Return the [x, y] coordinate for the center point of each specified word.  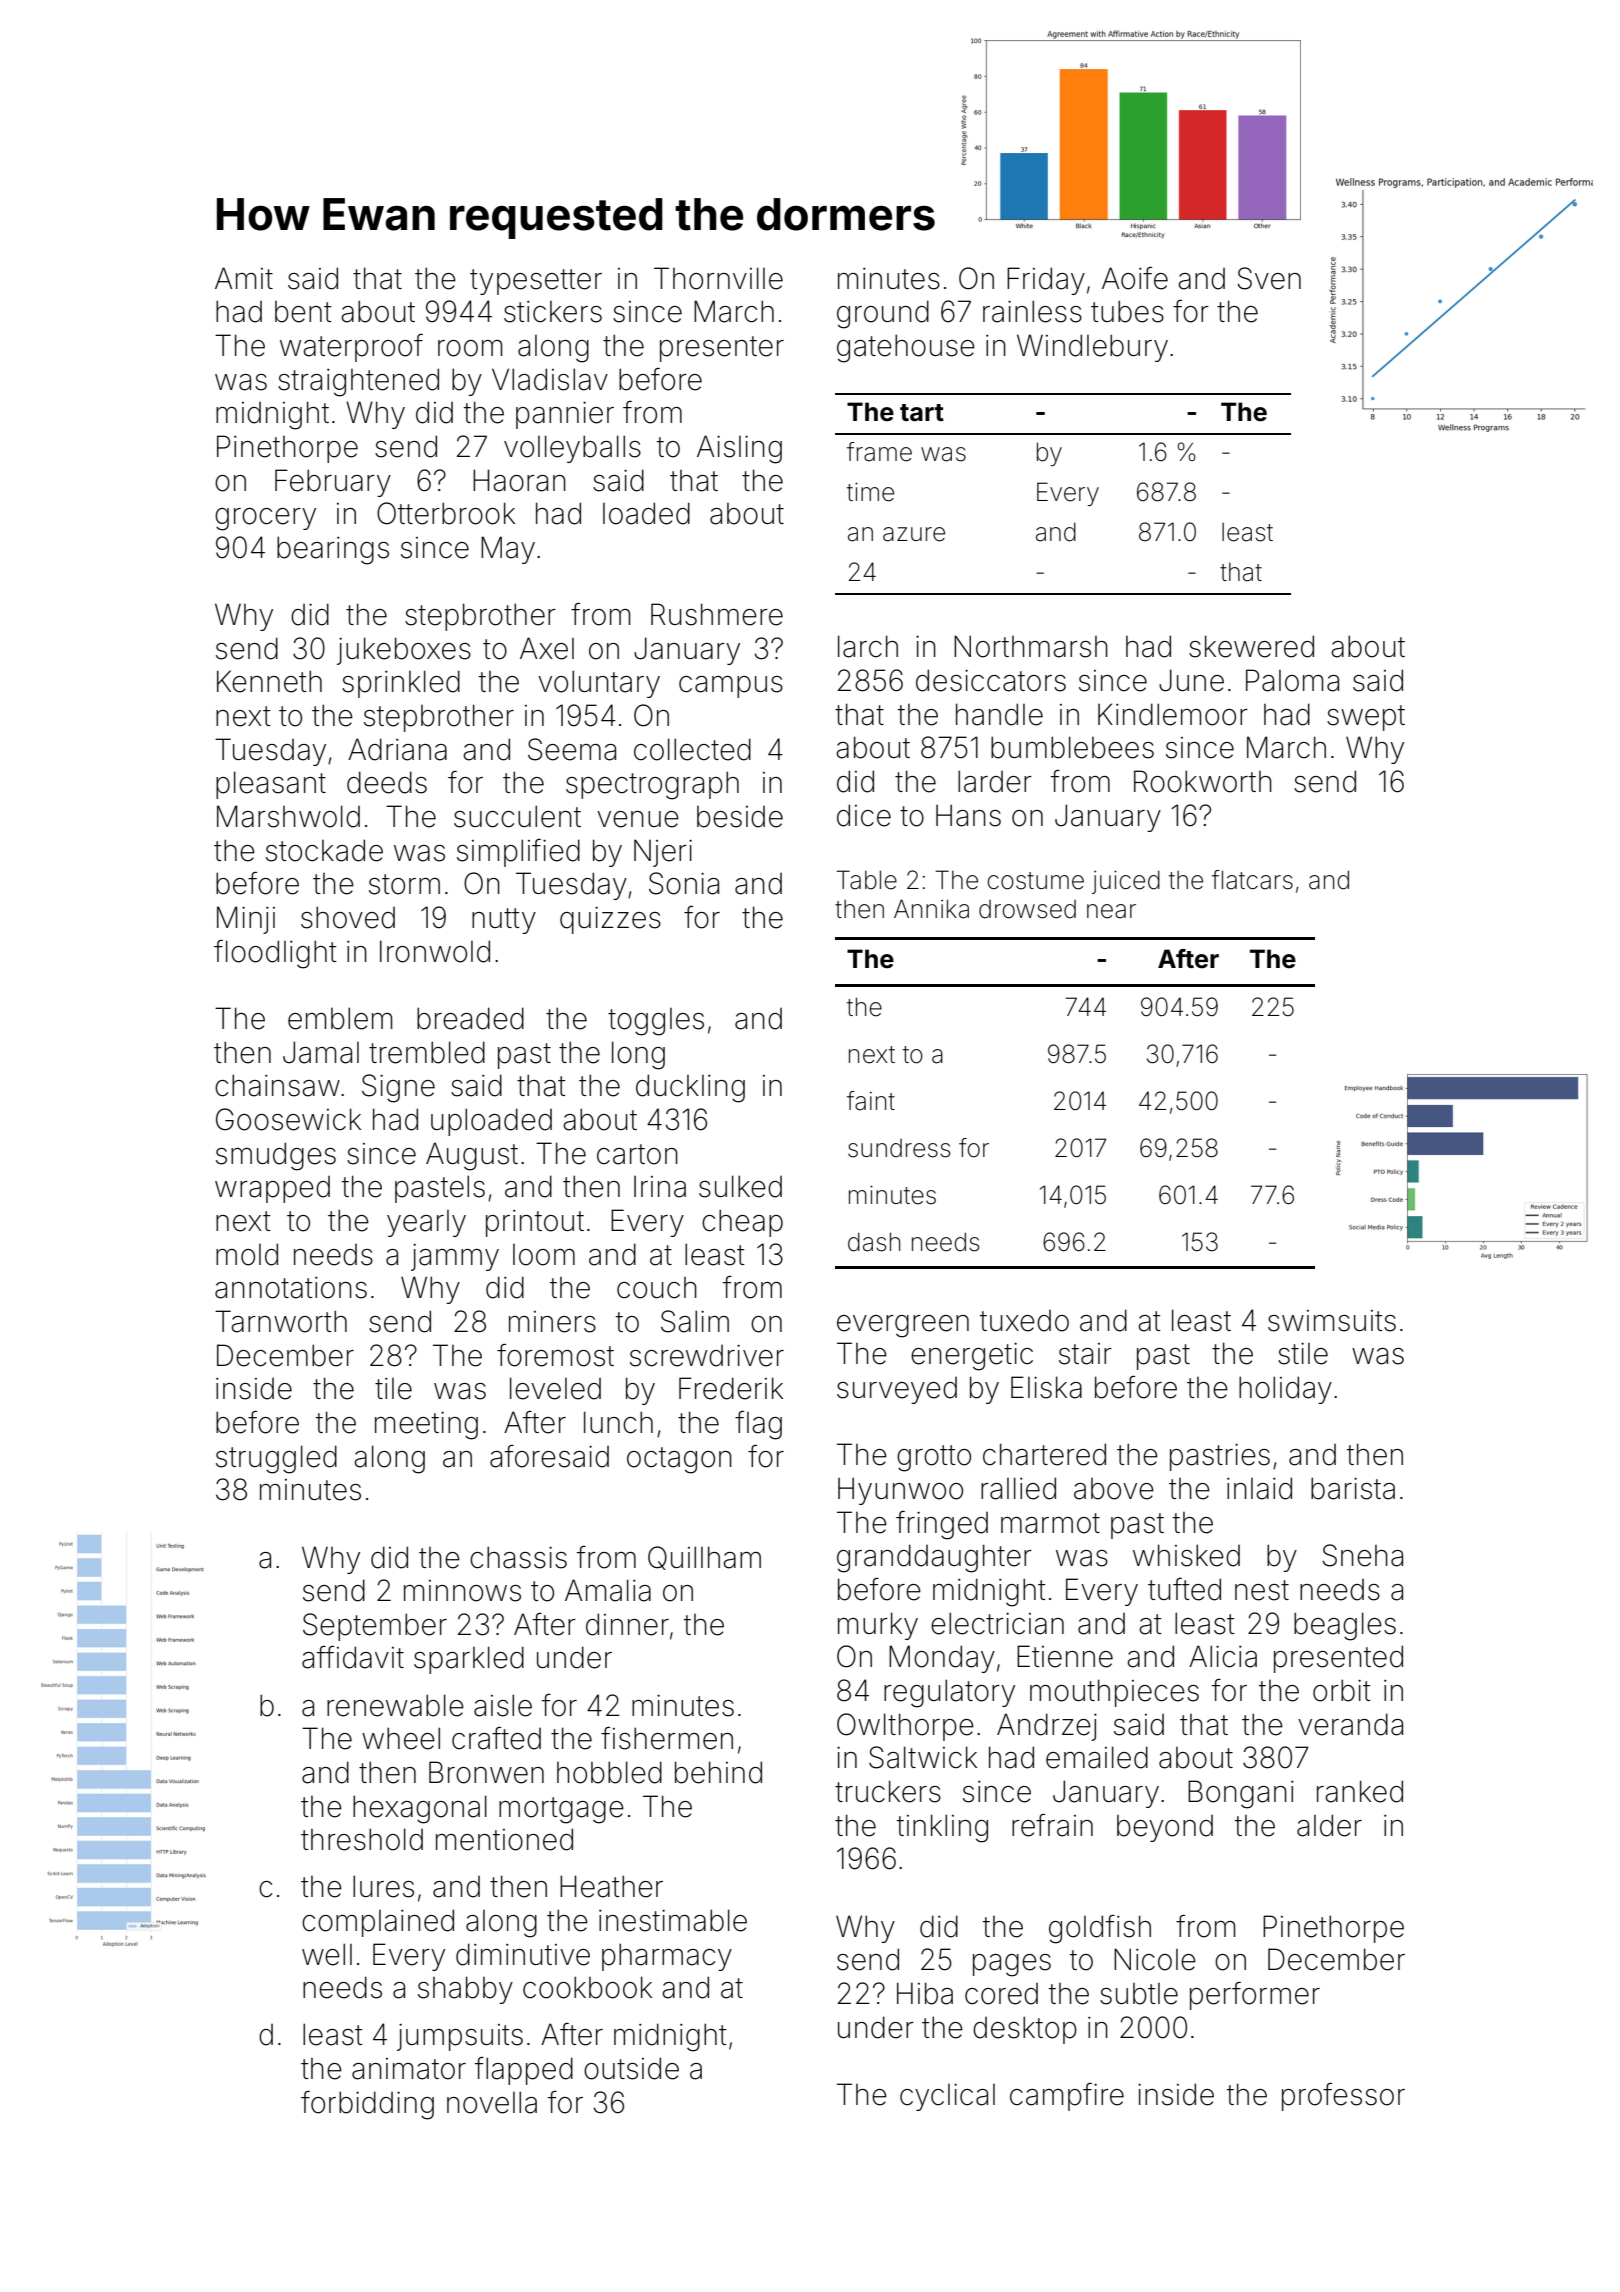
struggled [276, 1459]
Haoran [519, 480]
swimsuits [1332, 1321]
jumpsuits [460, 2037]
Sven [1269, 278]
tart [922, 413]
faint [871, 1101]
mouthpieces [1114, 1693]
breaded [470, 1018]
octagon [679, 1460]
